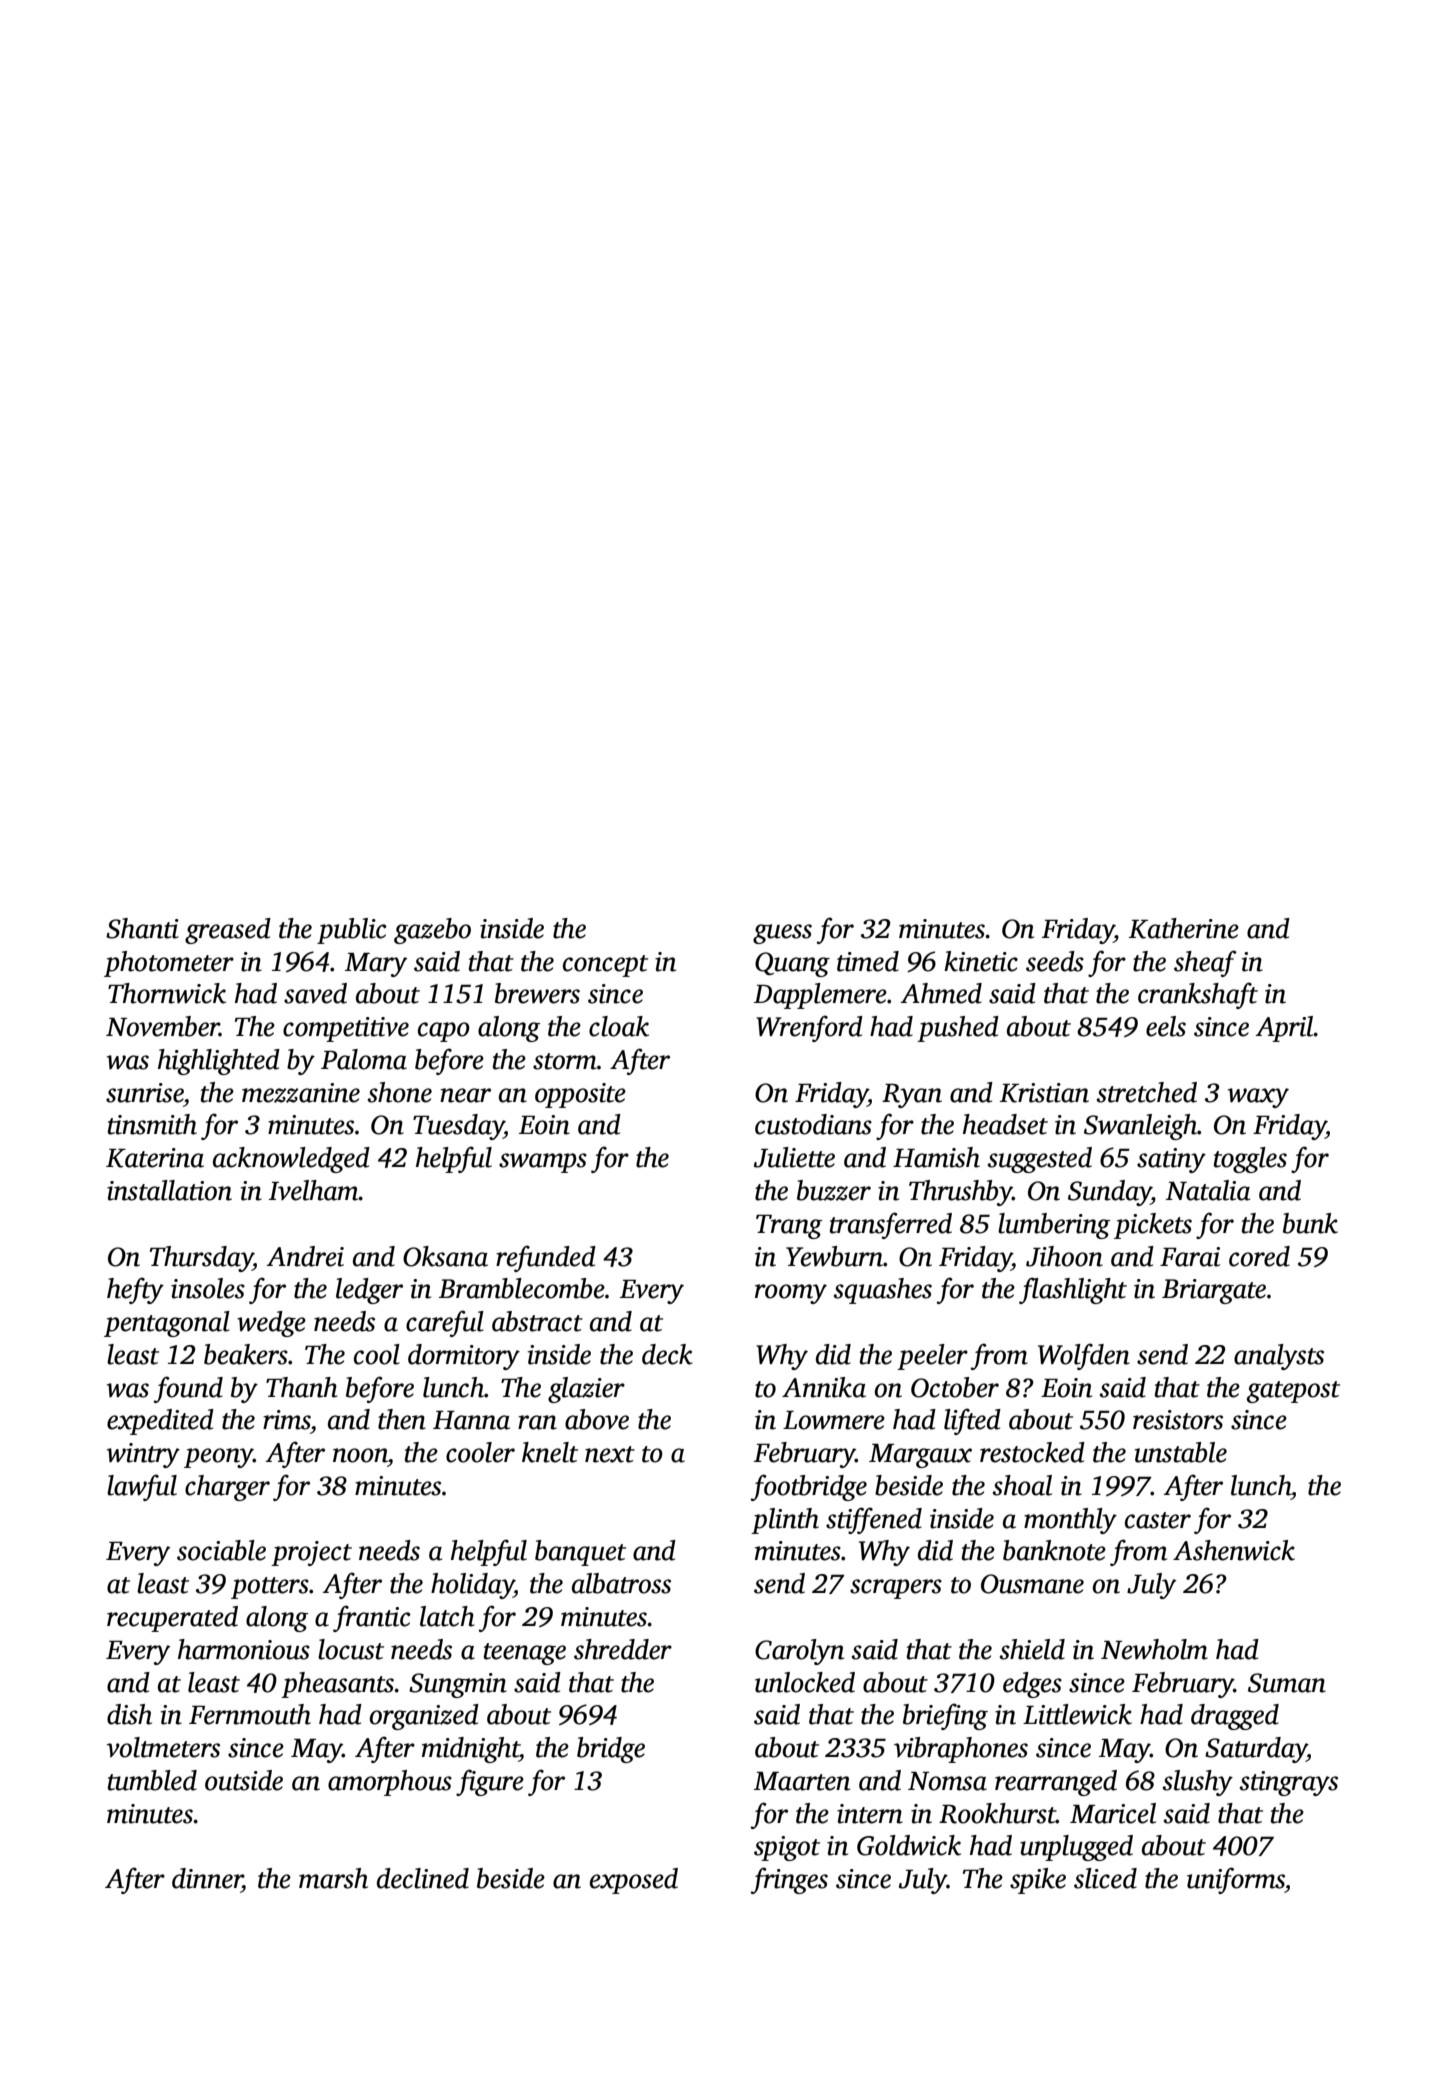  I want to click on noon, so click(360, 1455).
